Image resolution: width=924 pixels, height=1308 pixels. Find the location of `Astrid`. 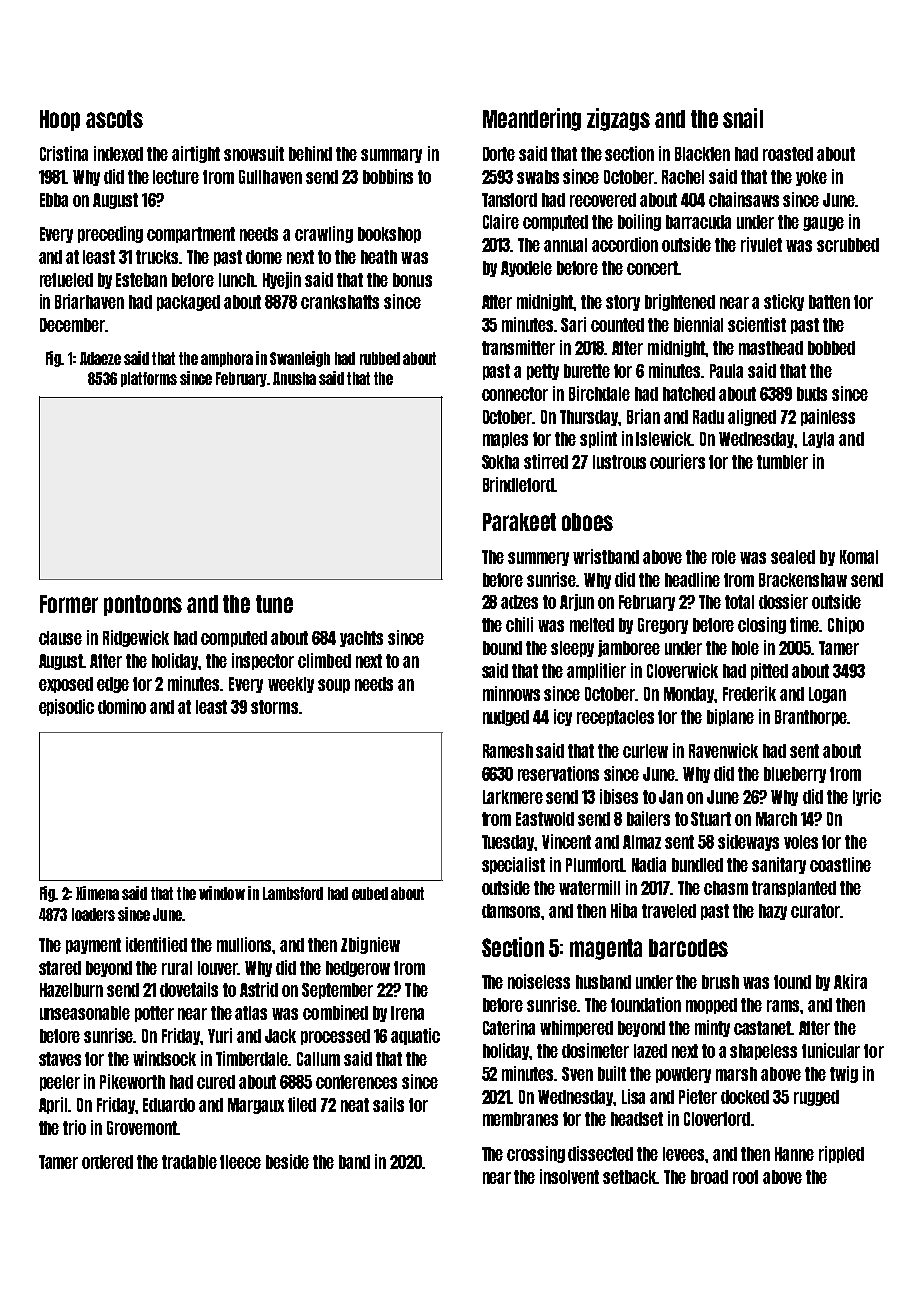

Astrid is located at coordinates (259, 989).
